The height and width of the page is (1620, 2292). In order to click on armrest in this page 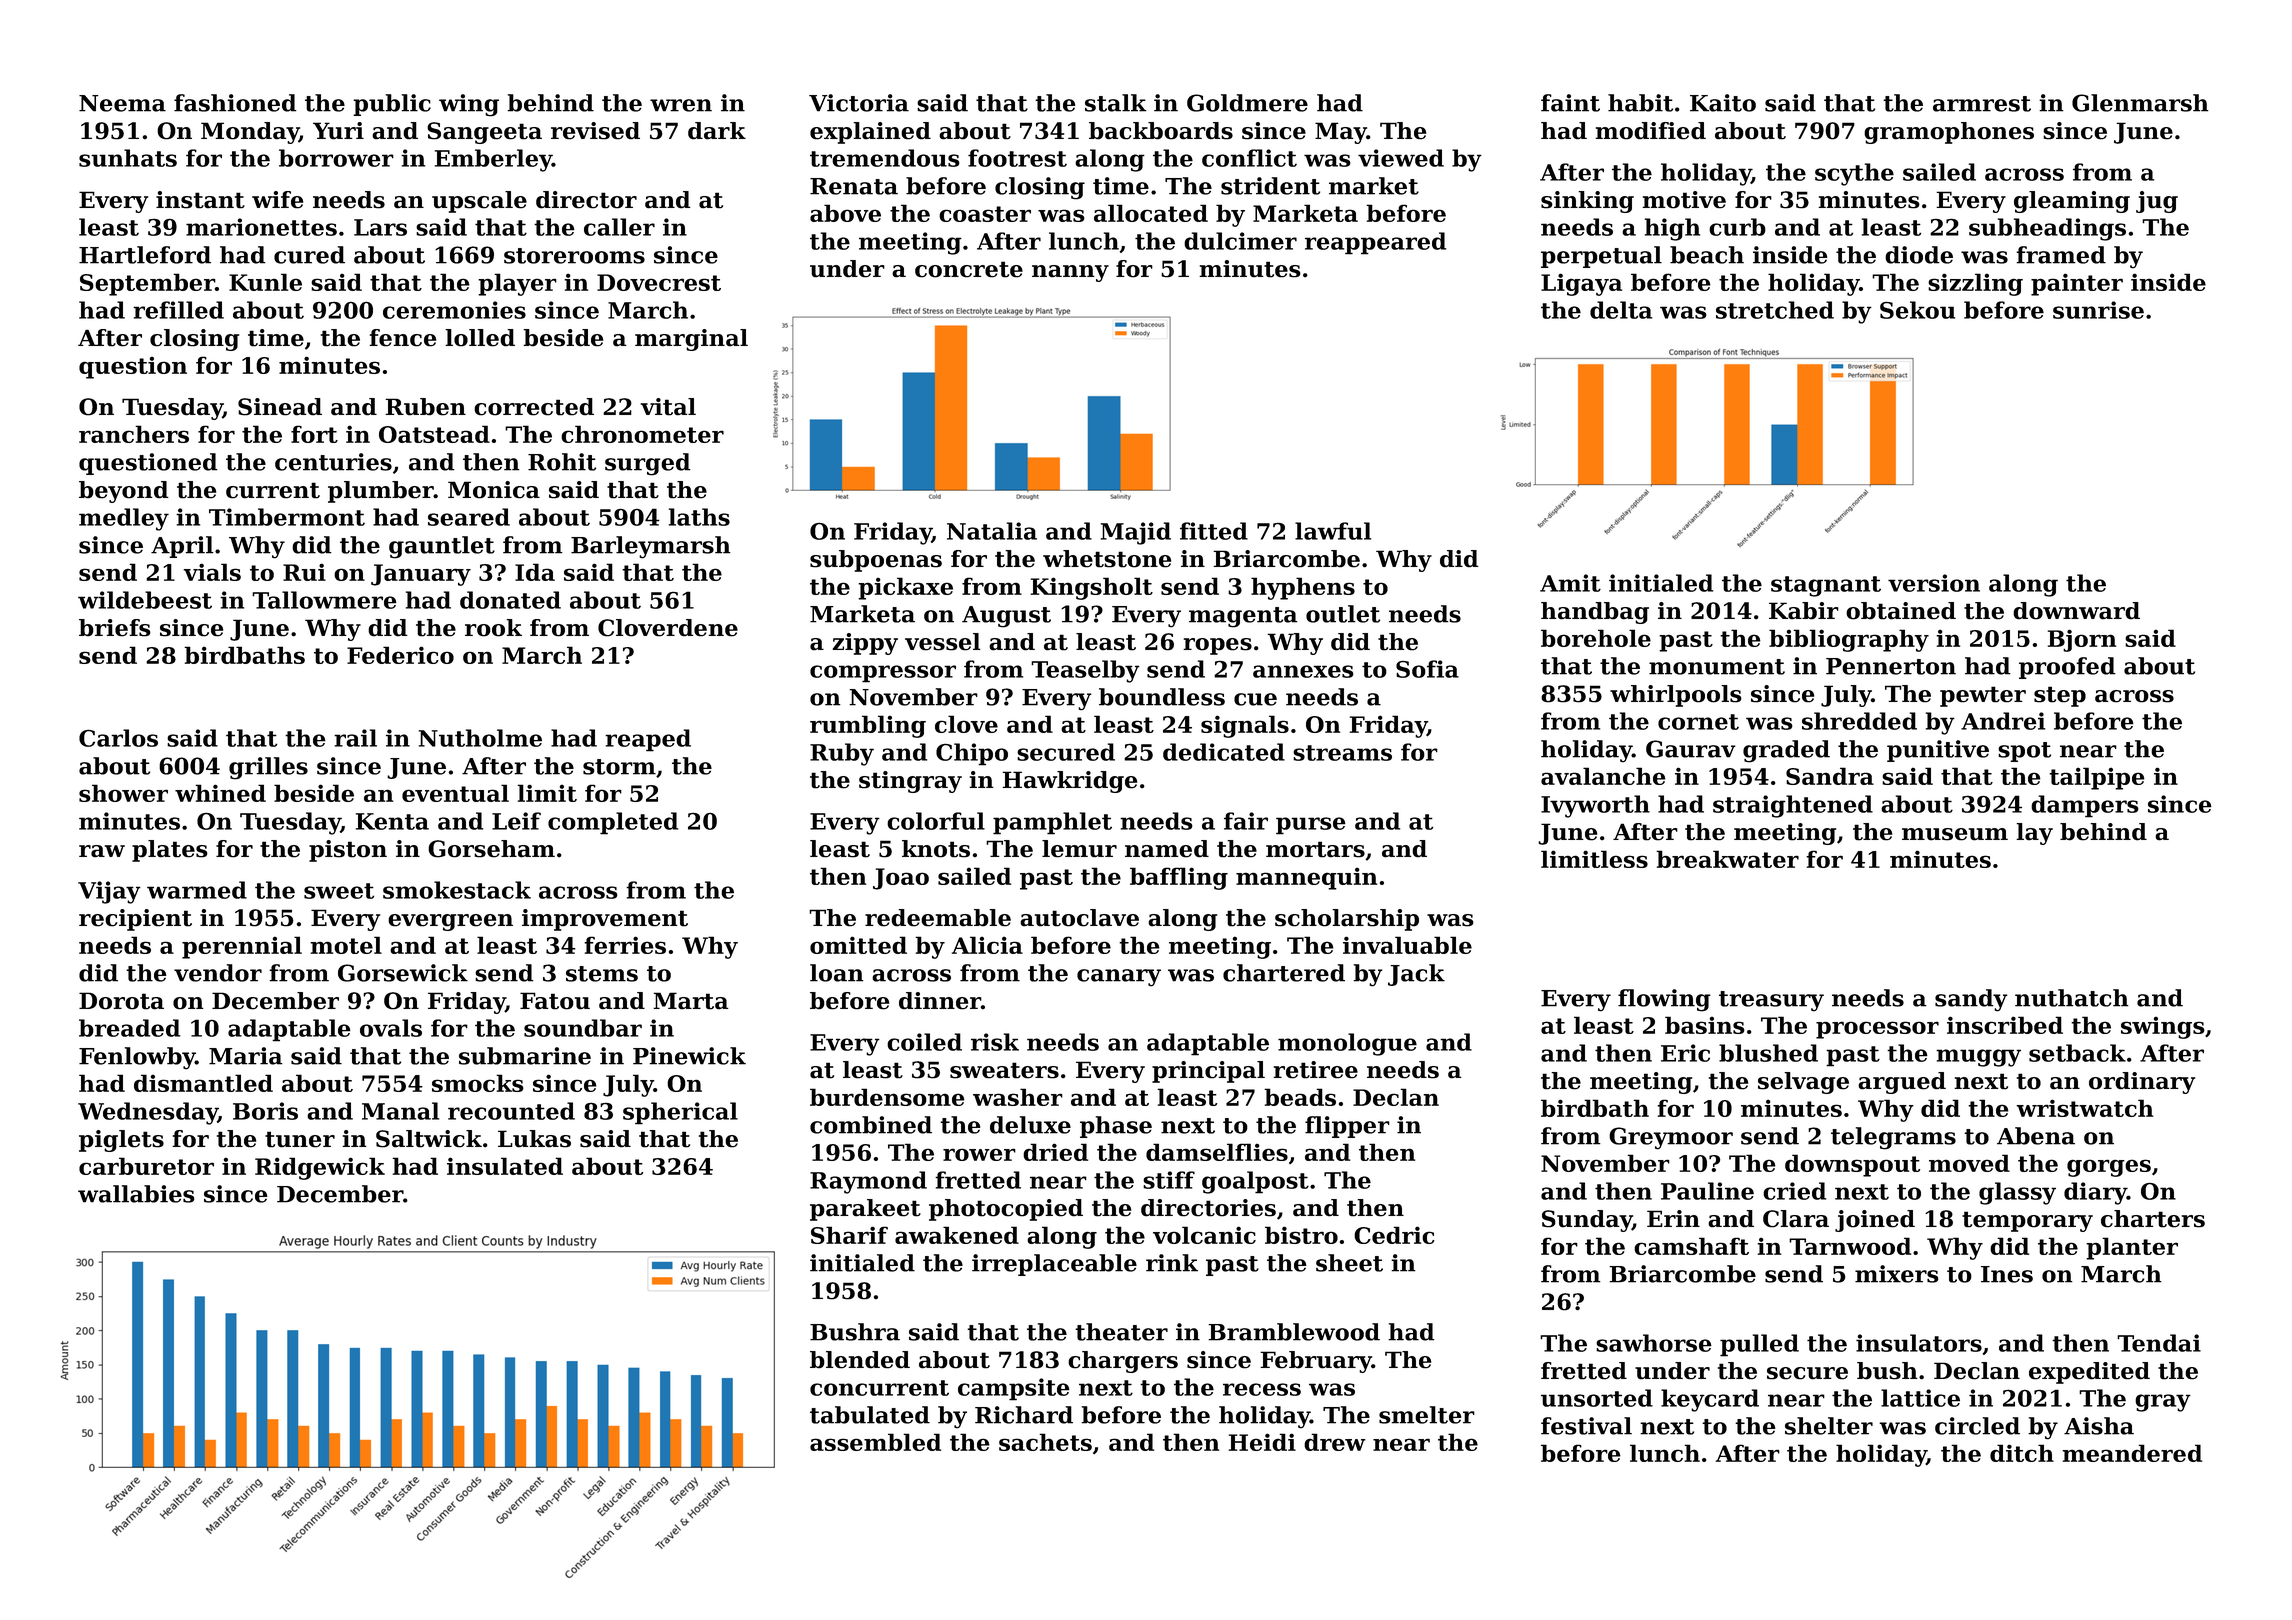, I will do `click(1982, 104)`.
